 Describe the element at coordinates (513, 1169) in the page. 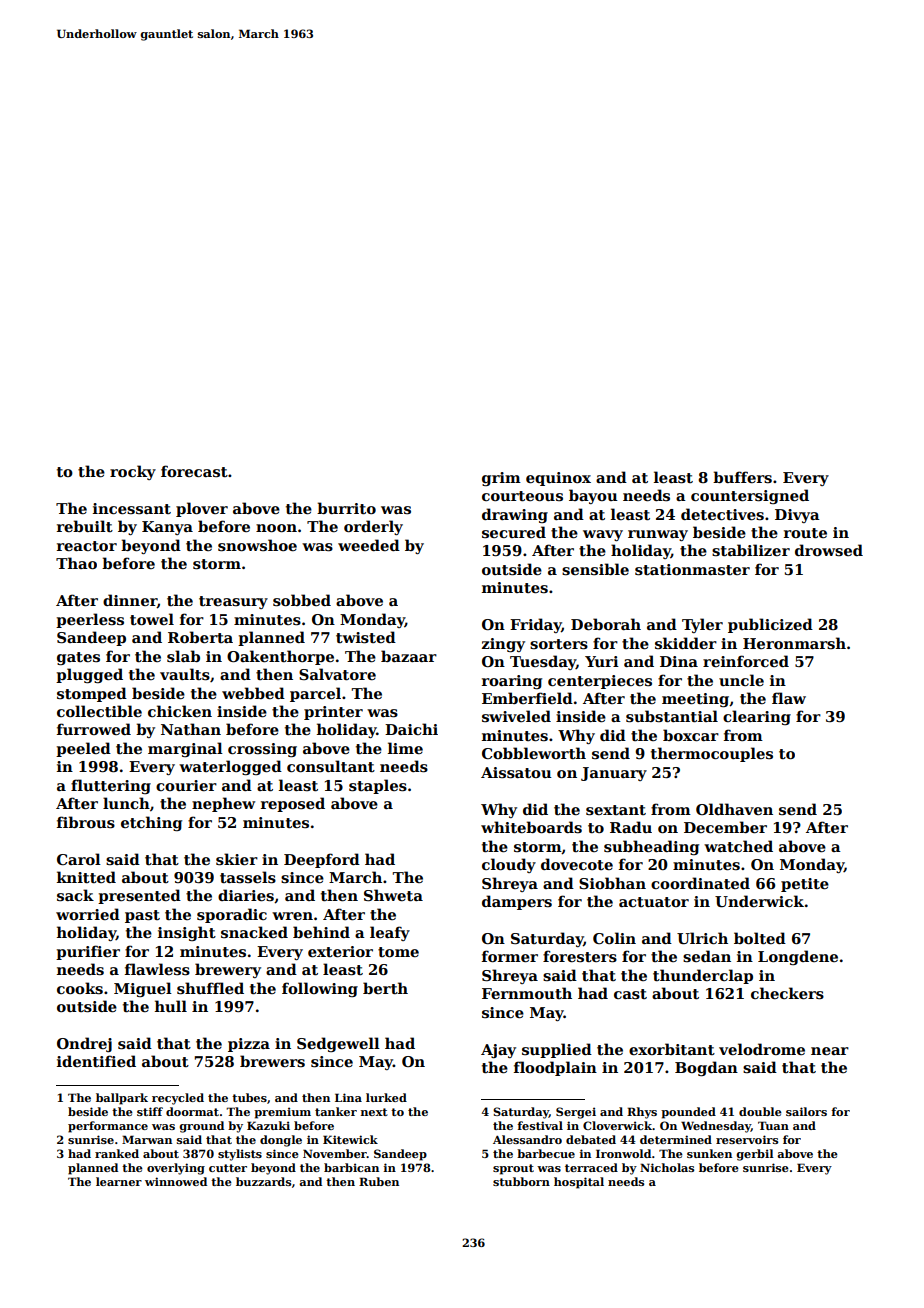

I see `sprout` at that location.
